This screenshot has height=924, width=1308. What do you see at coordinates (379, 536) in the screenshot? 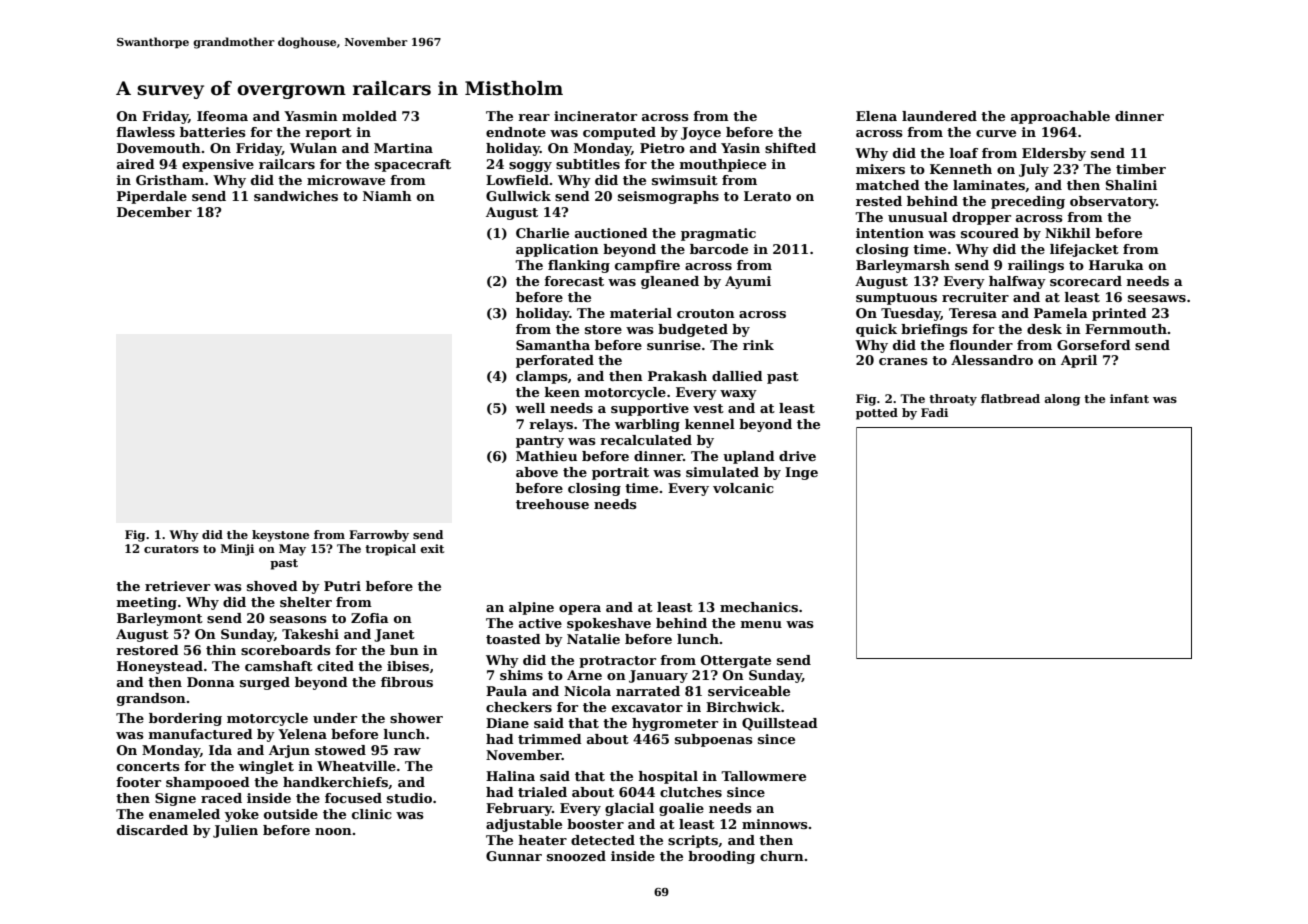
I see `Farrowby` at bounding box center [379, 536].
